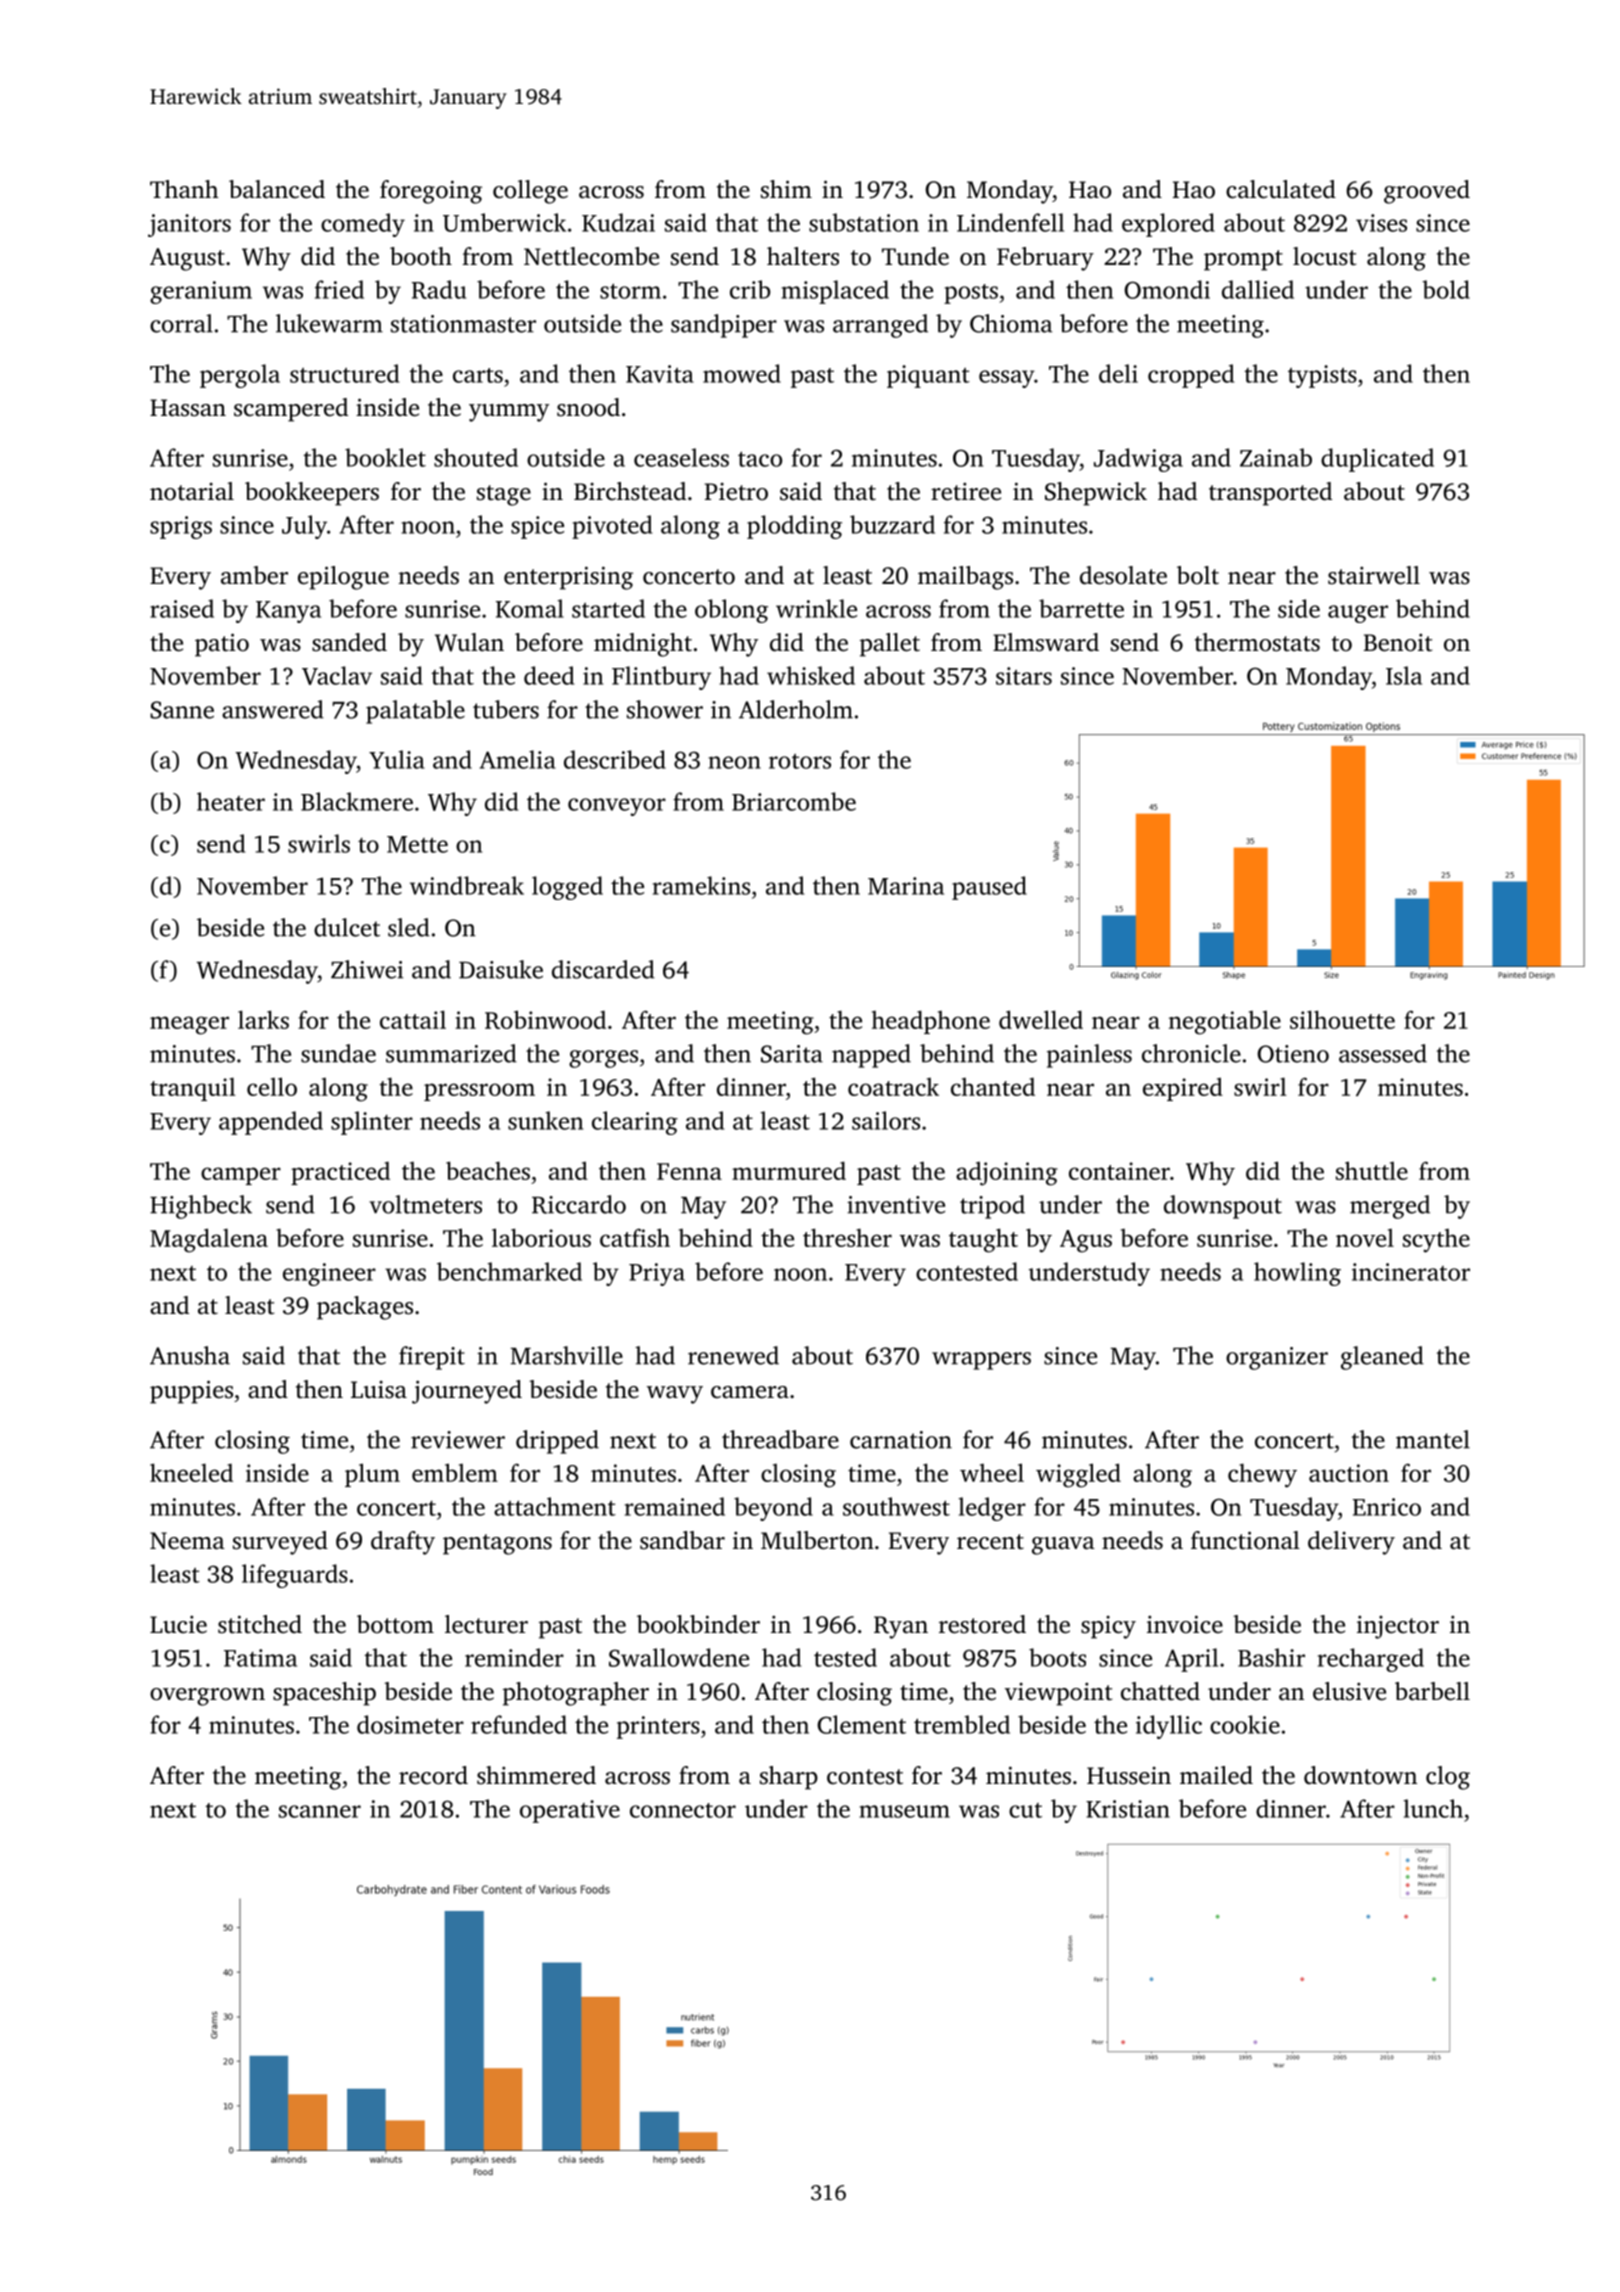  I want to click on howling, so click(1297, 1274).
